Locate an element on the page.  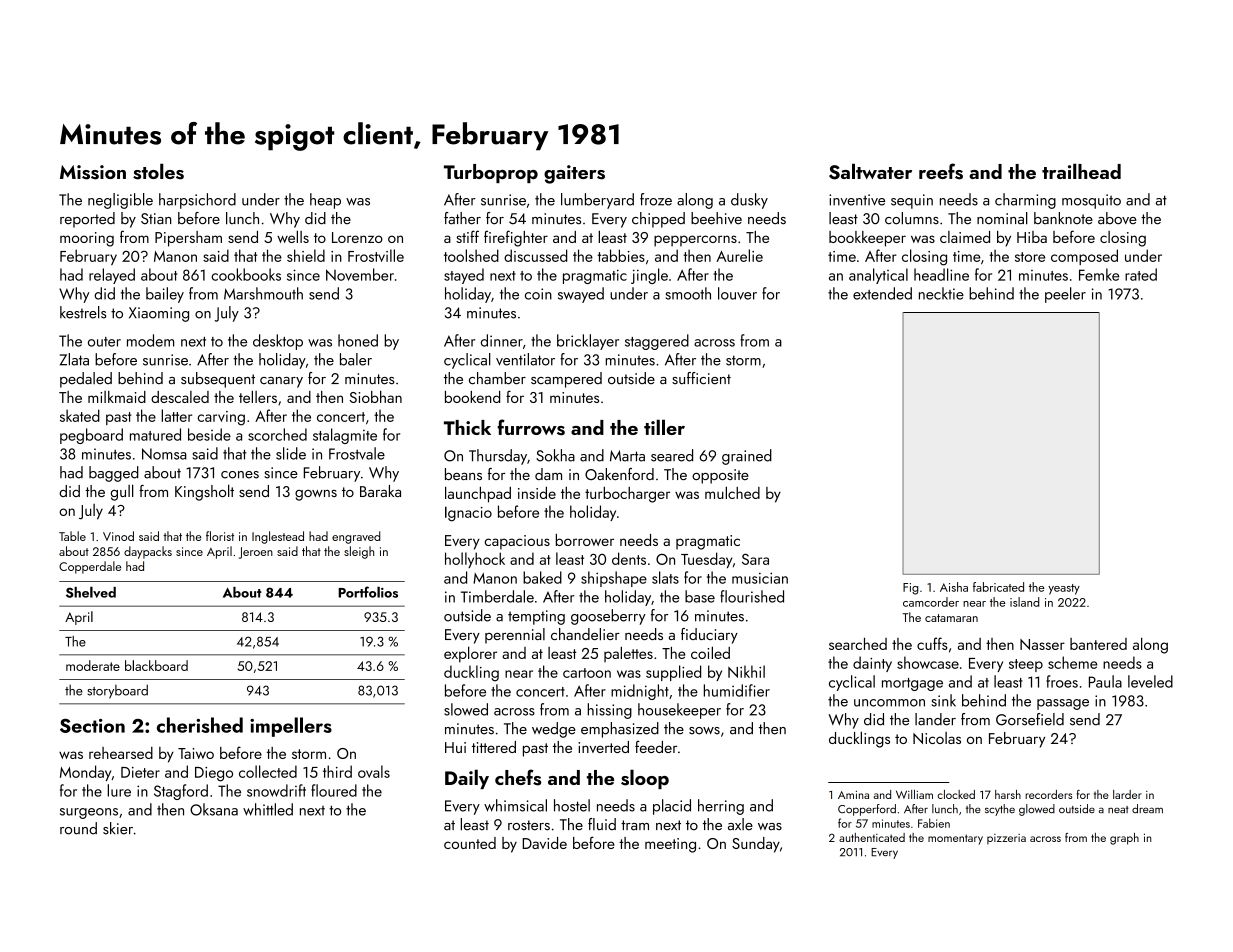
rated is located at coordinates (1141, 274).
